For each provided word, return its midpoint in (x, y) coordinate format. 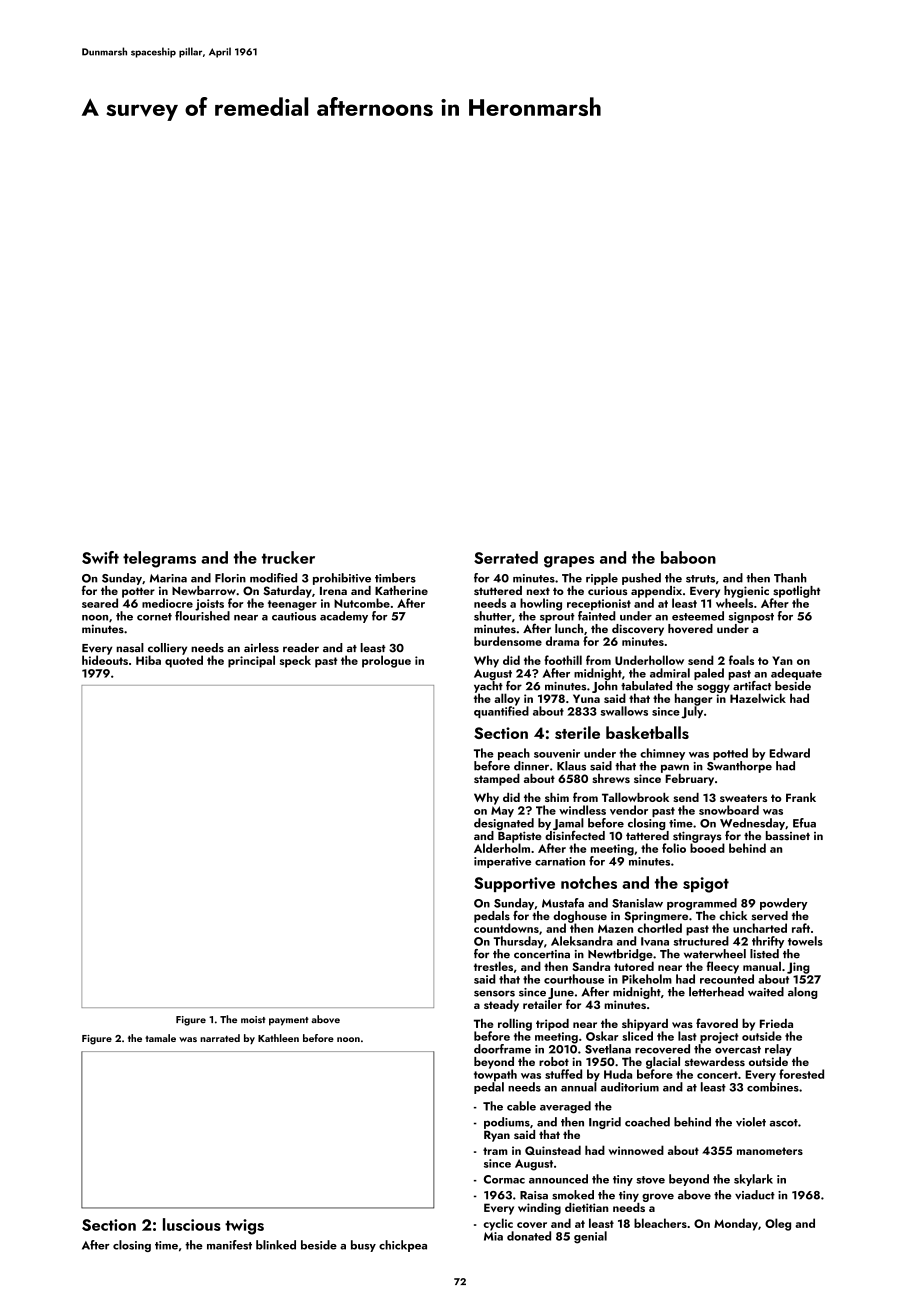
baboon (688, 557)
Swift (100, 557)
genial (590, 1237)
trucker (288, 557)
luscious (192, 1224)
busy (363, 1246)
